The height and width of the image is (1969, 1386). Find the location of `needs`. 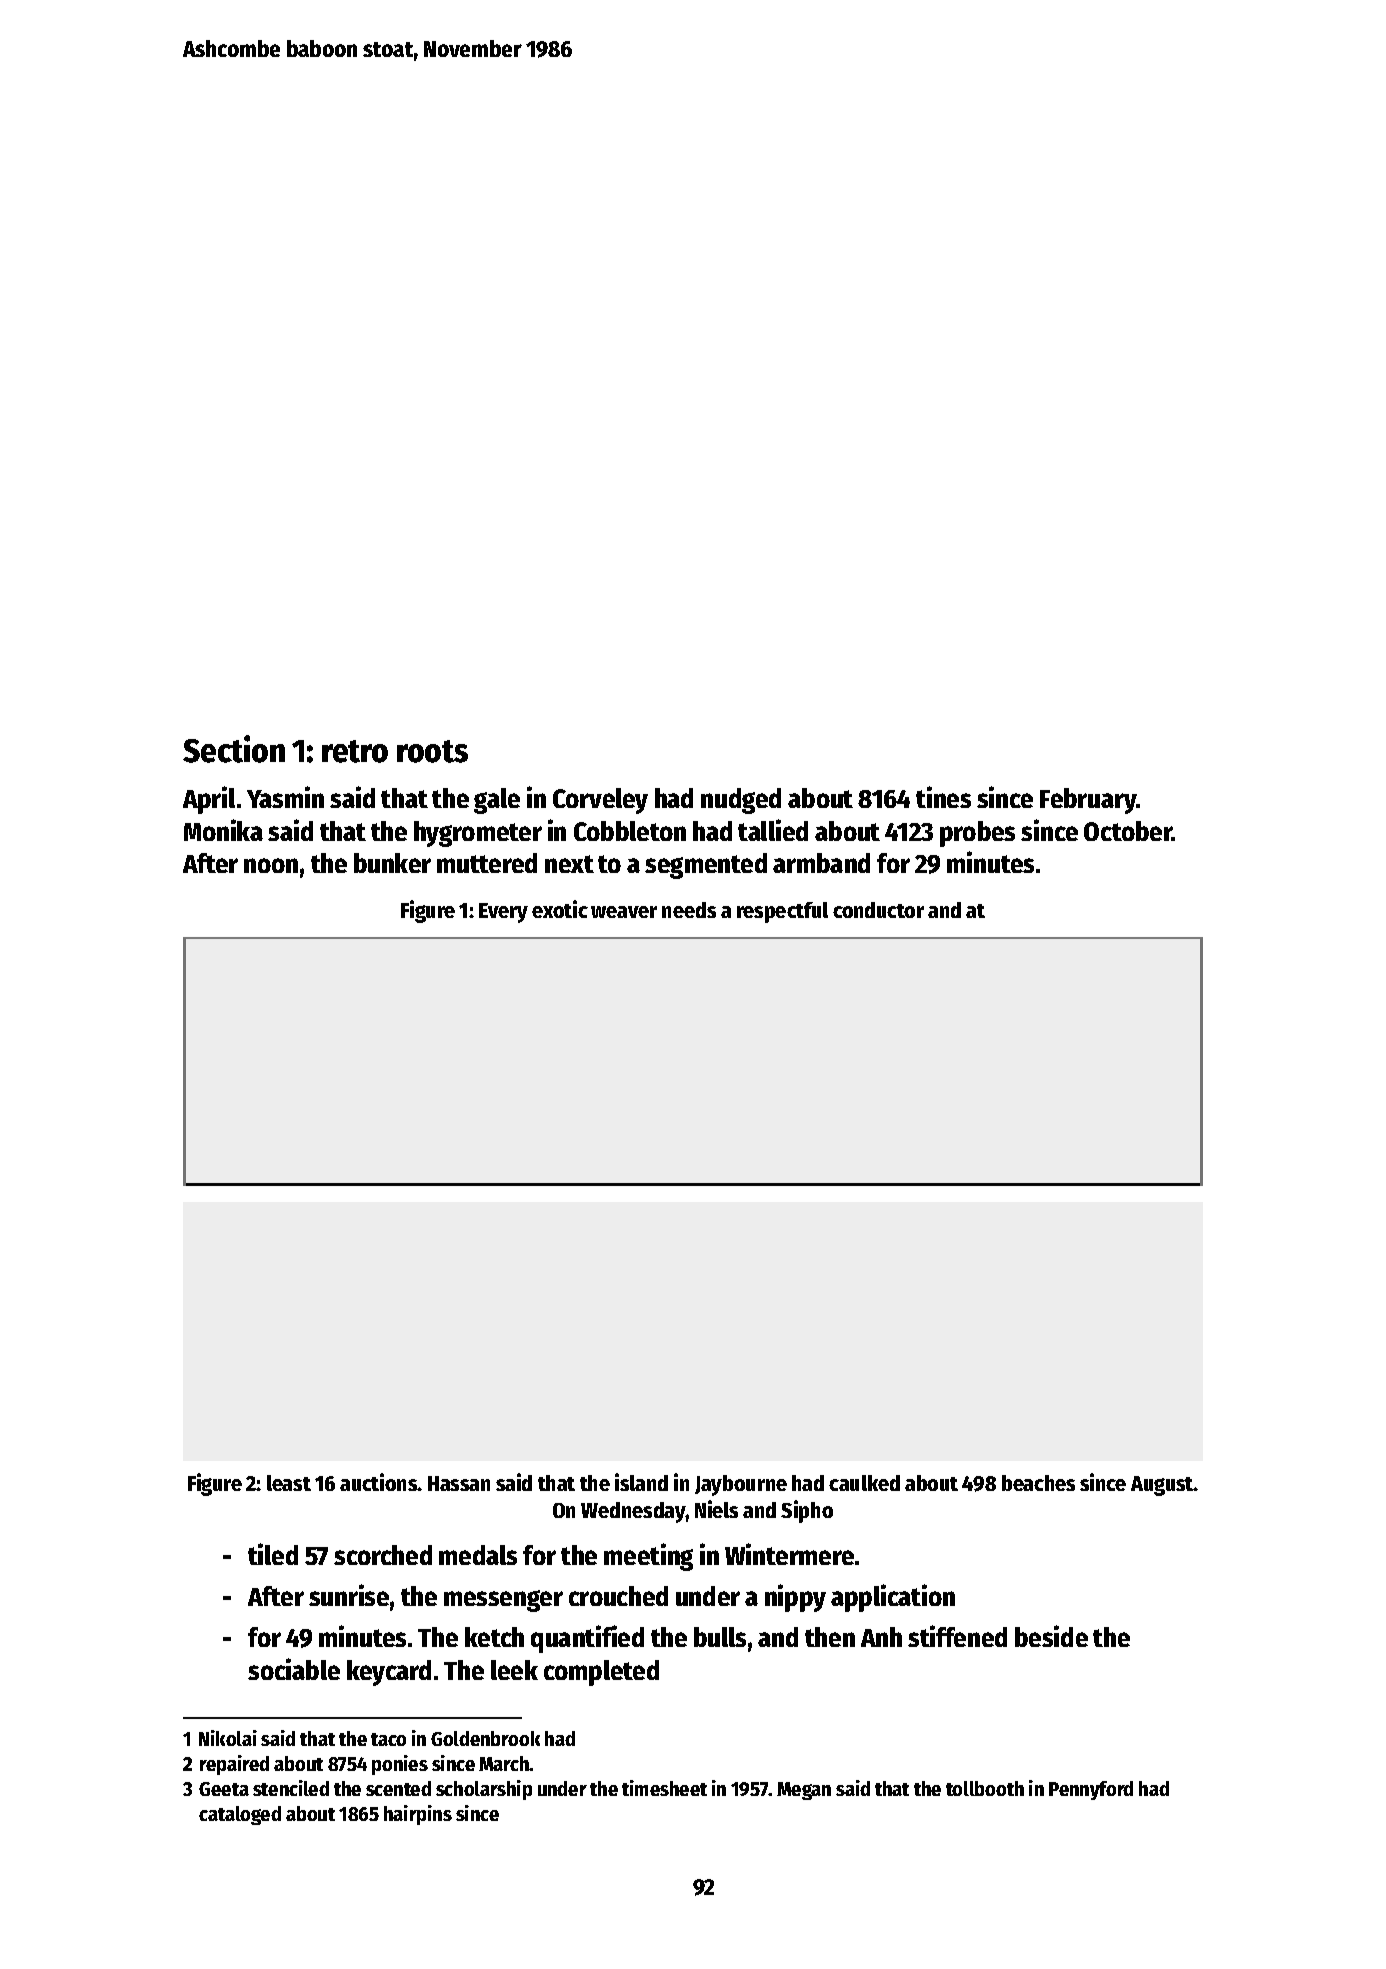

needs is located at coordinates (689, 910).
